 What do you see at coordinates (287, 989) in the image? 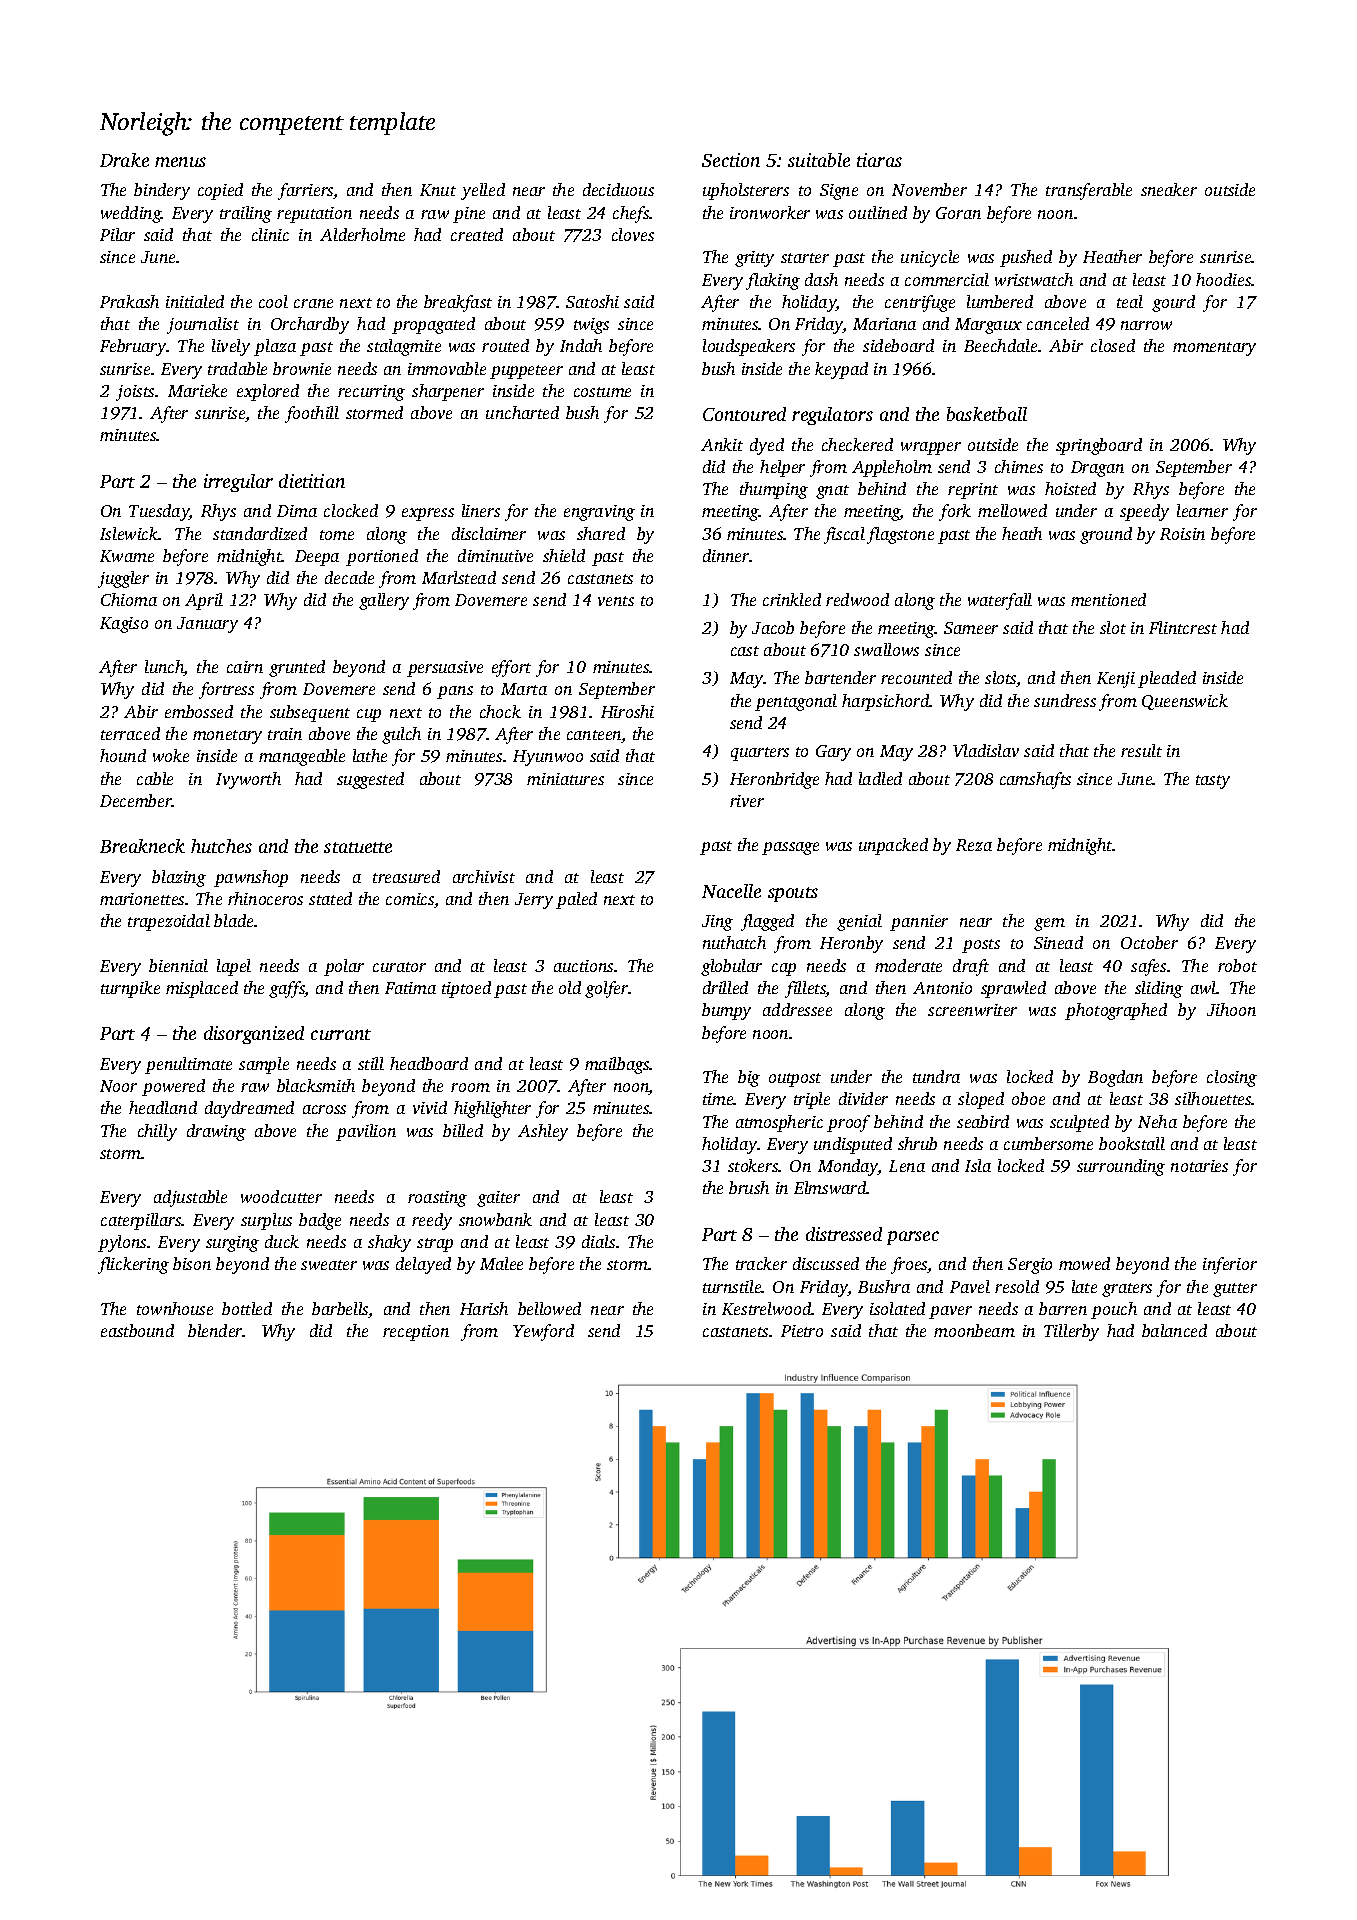
I see `gaffs` at bounding box center [287, 989].
